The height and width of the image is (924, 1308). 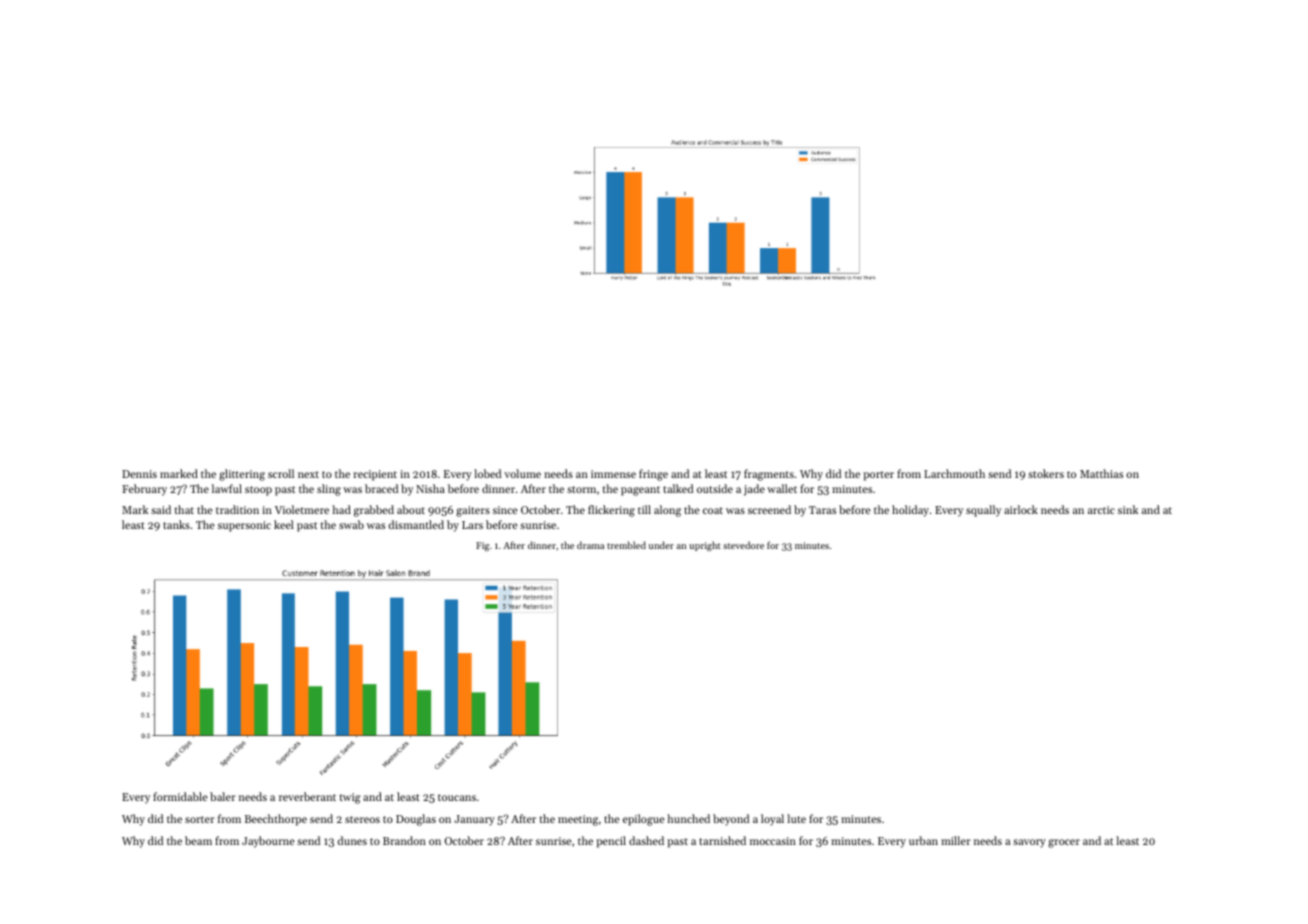 I want to click on drama, so click(x=590, y=545).
